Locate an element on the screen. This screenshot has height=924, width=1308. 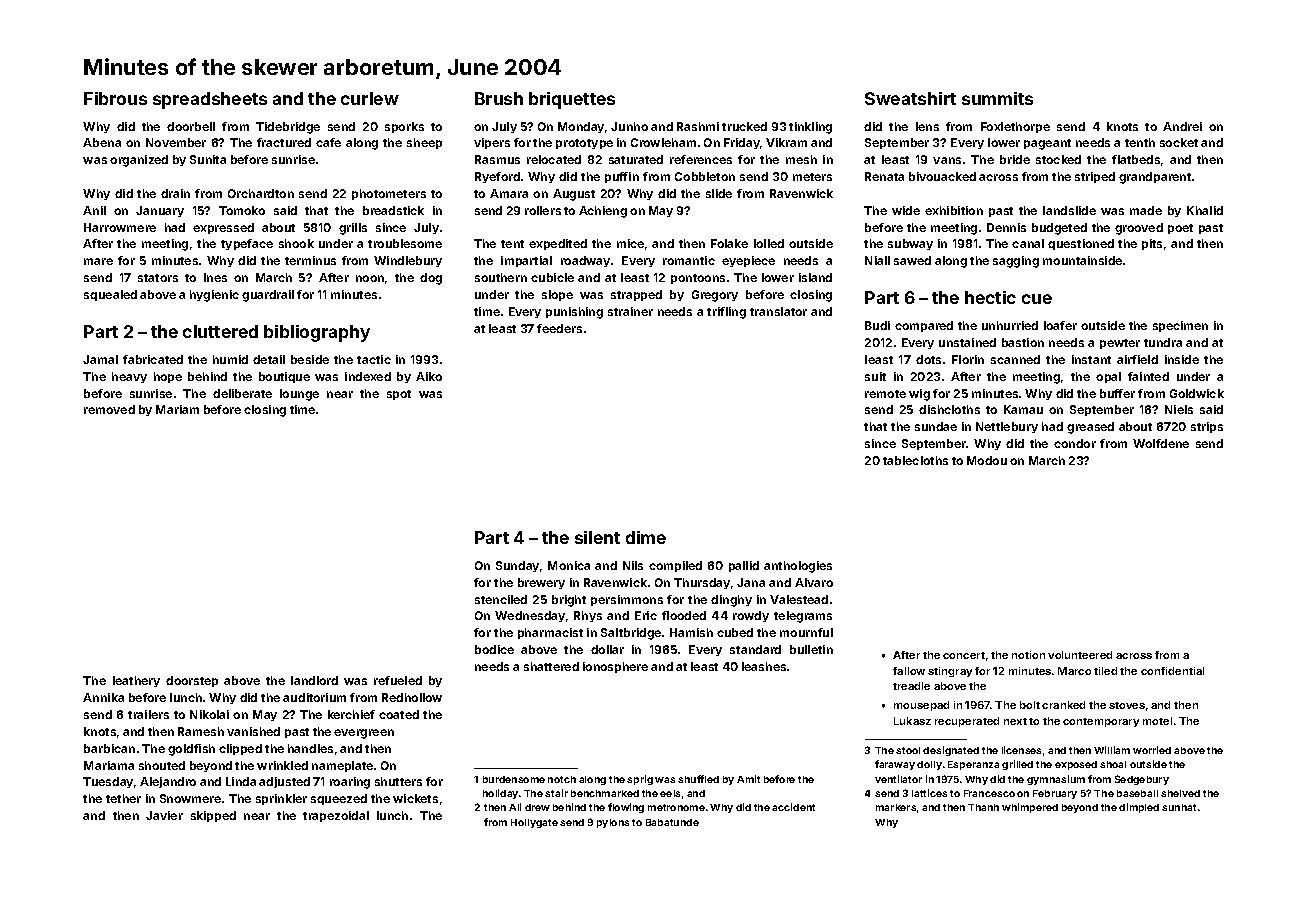
Amit is located at coordinates (748, 779).
